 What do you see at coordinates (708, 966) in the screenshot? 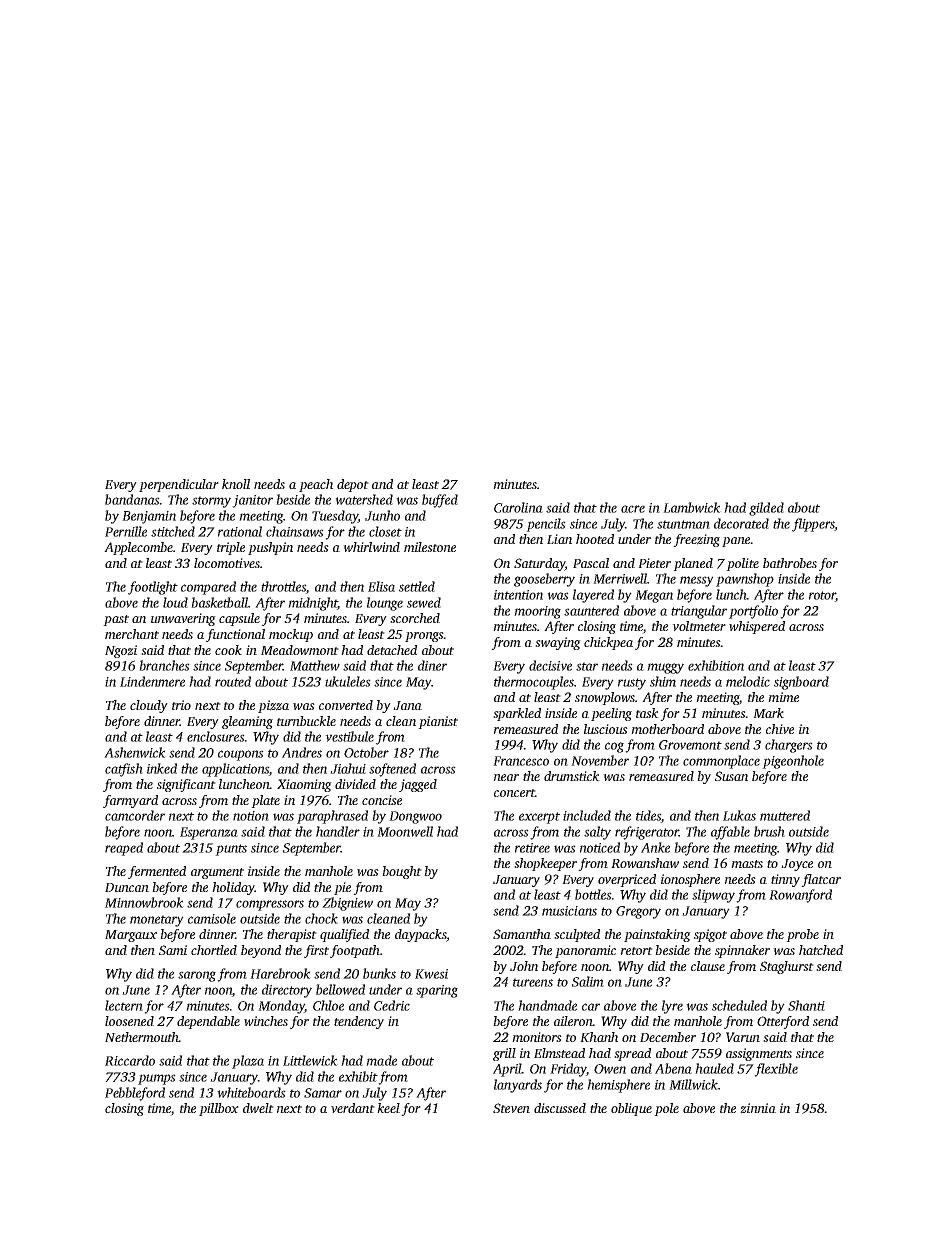
I see `clause` at bounding box center [708, 966].
